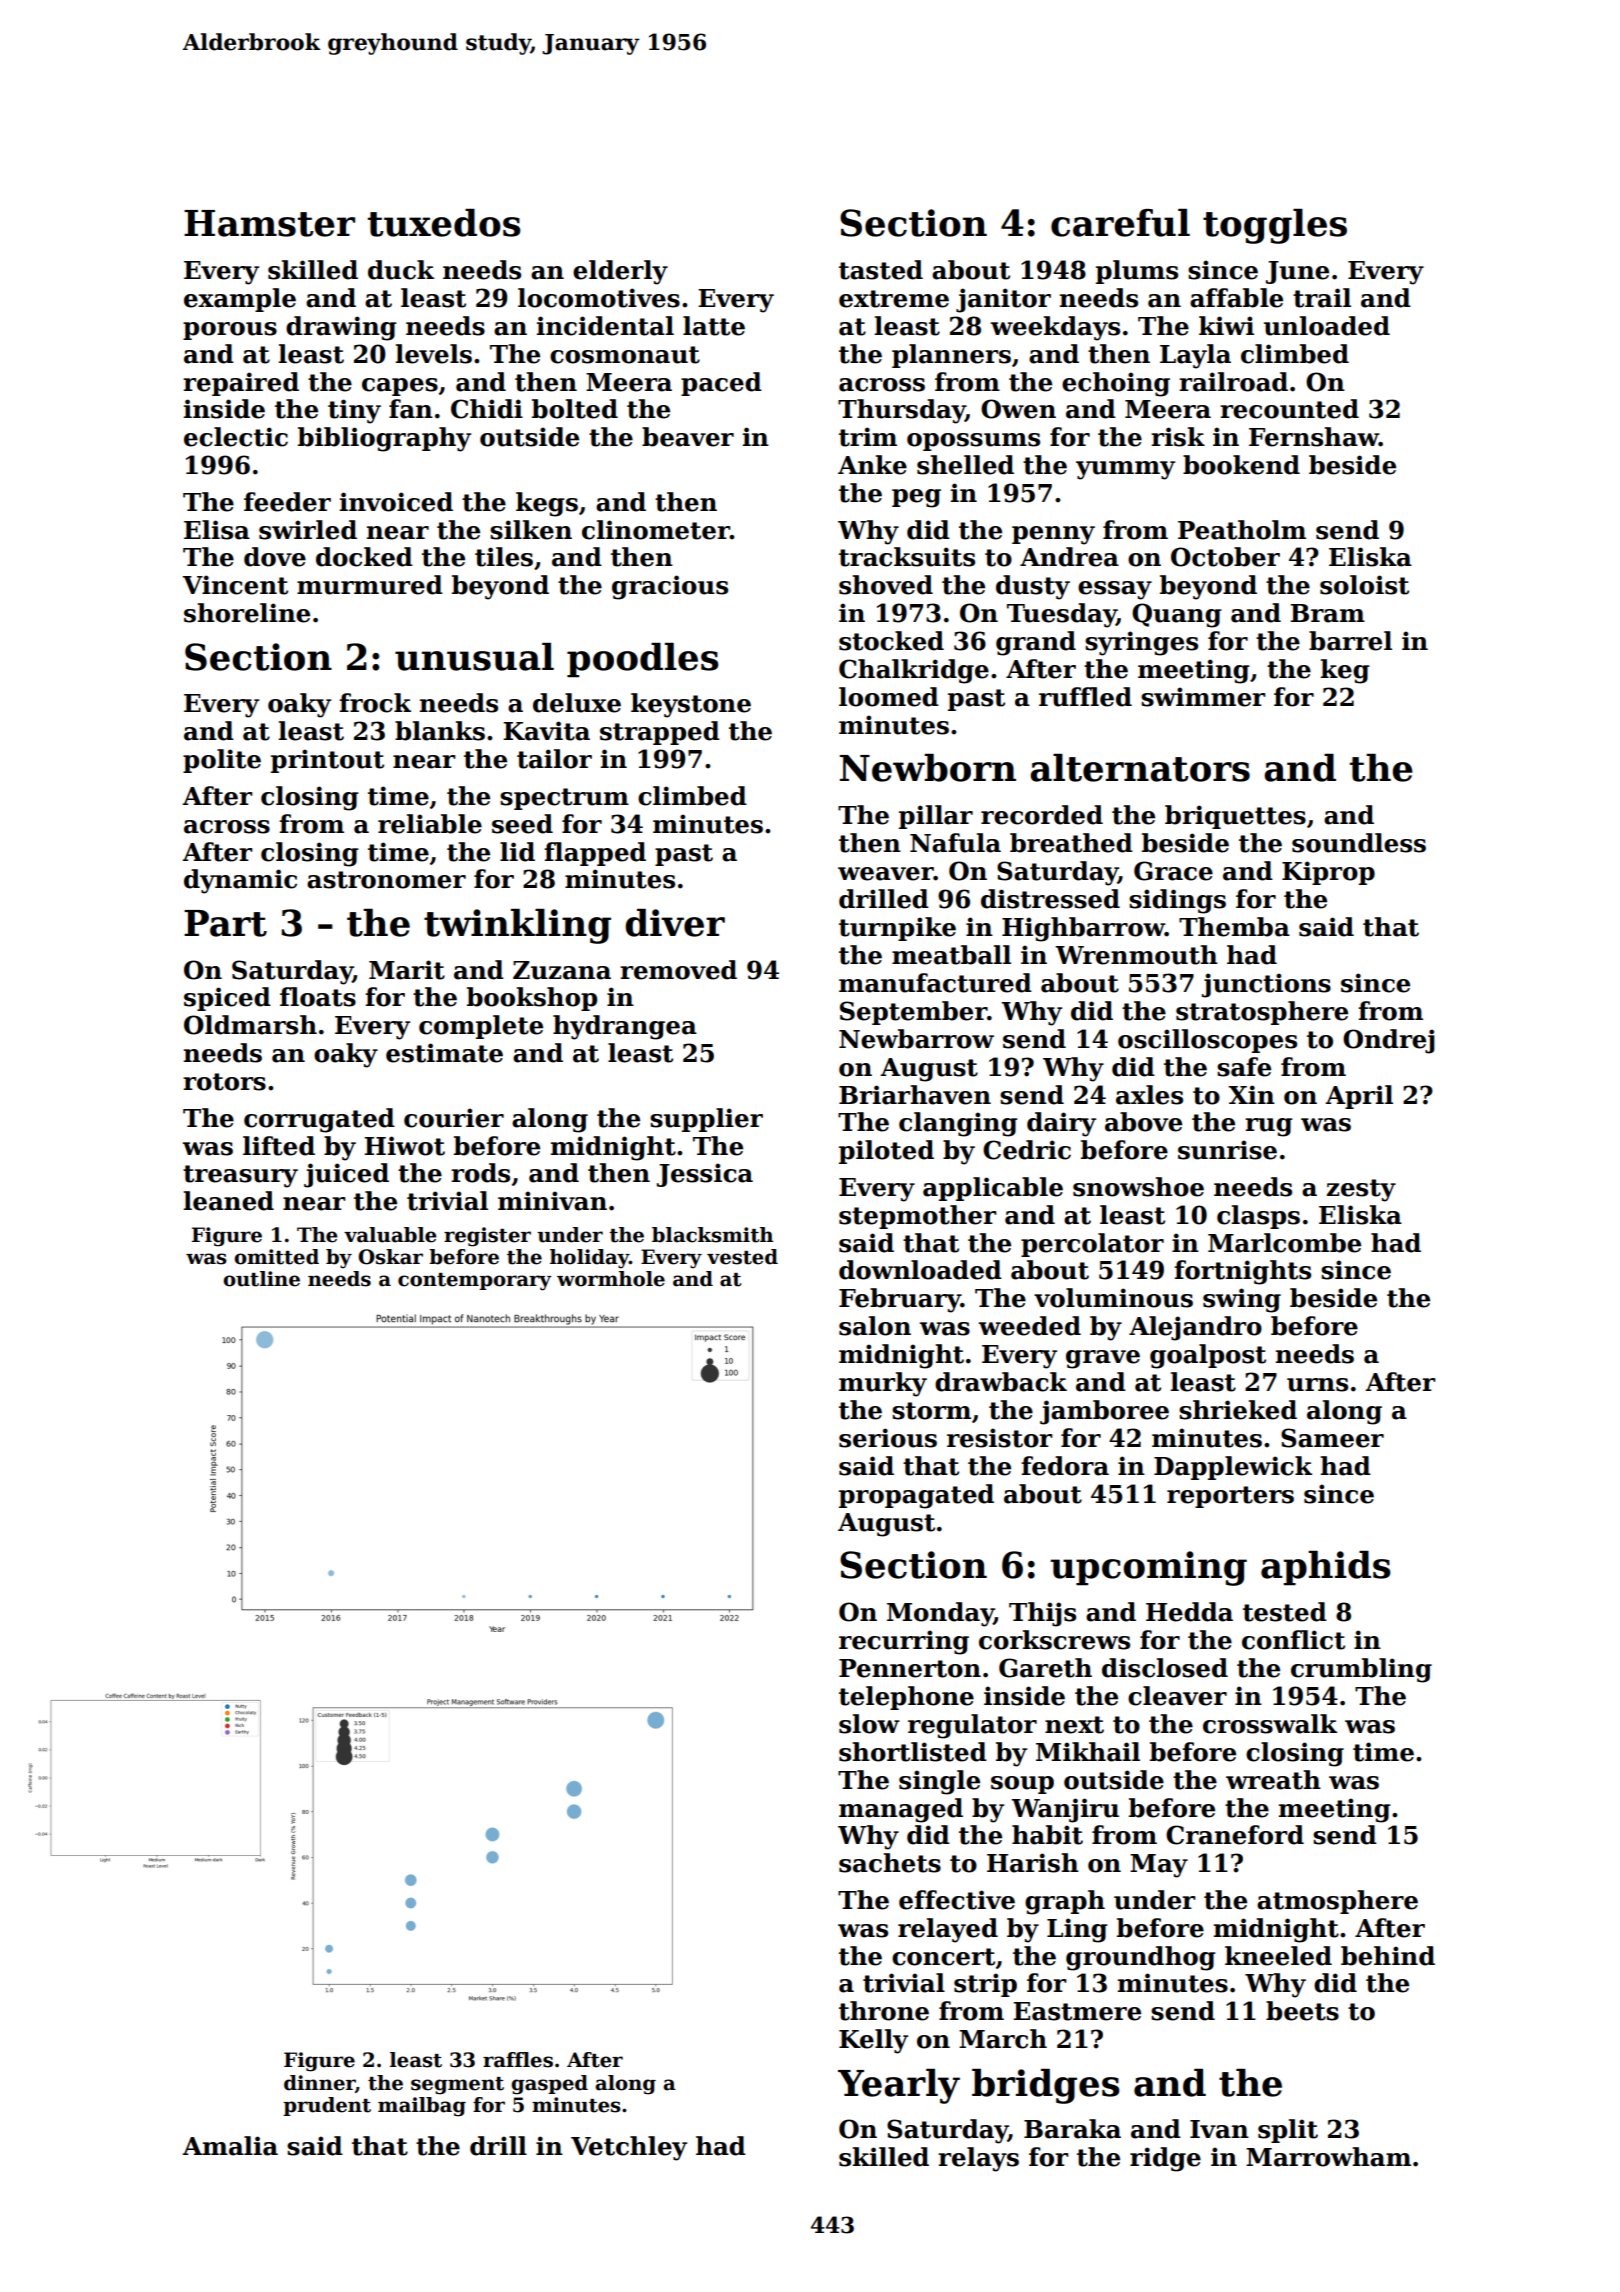 This screenshot has width=1620, height=2292. What do you see at coordinates (1270, 1724) in the screenshot?
I see `crosswalk` at bounding box center [1270, 1724].
